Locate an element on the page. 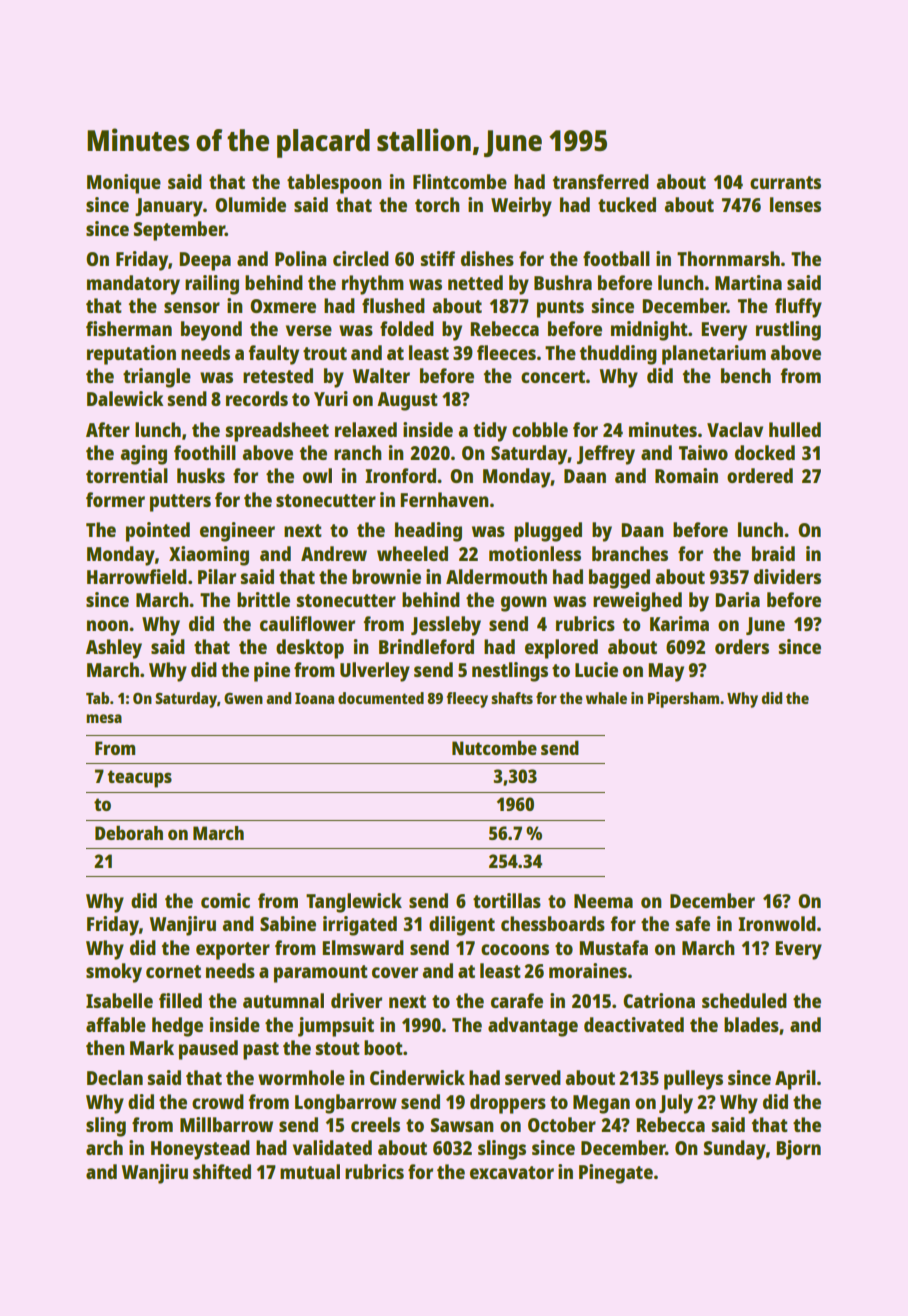 The height and width of the page is (1316, 908). Martina is located at coordinates (748, 282).
